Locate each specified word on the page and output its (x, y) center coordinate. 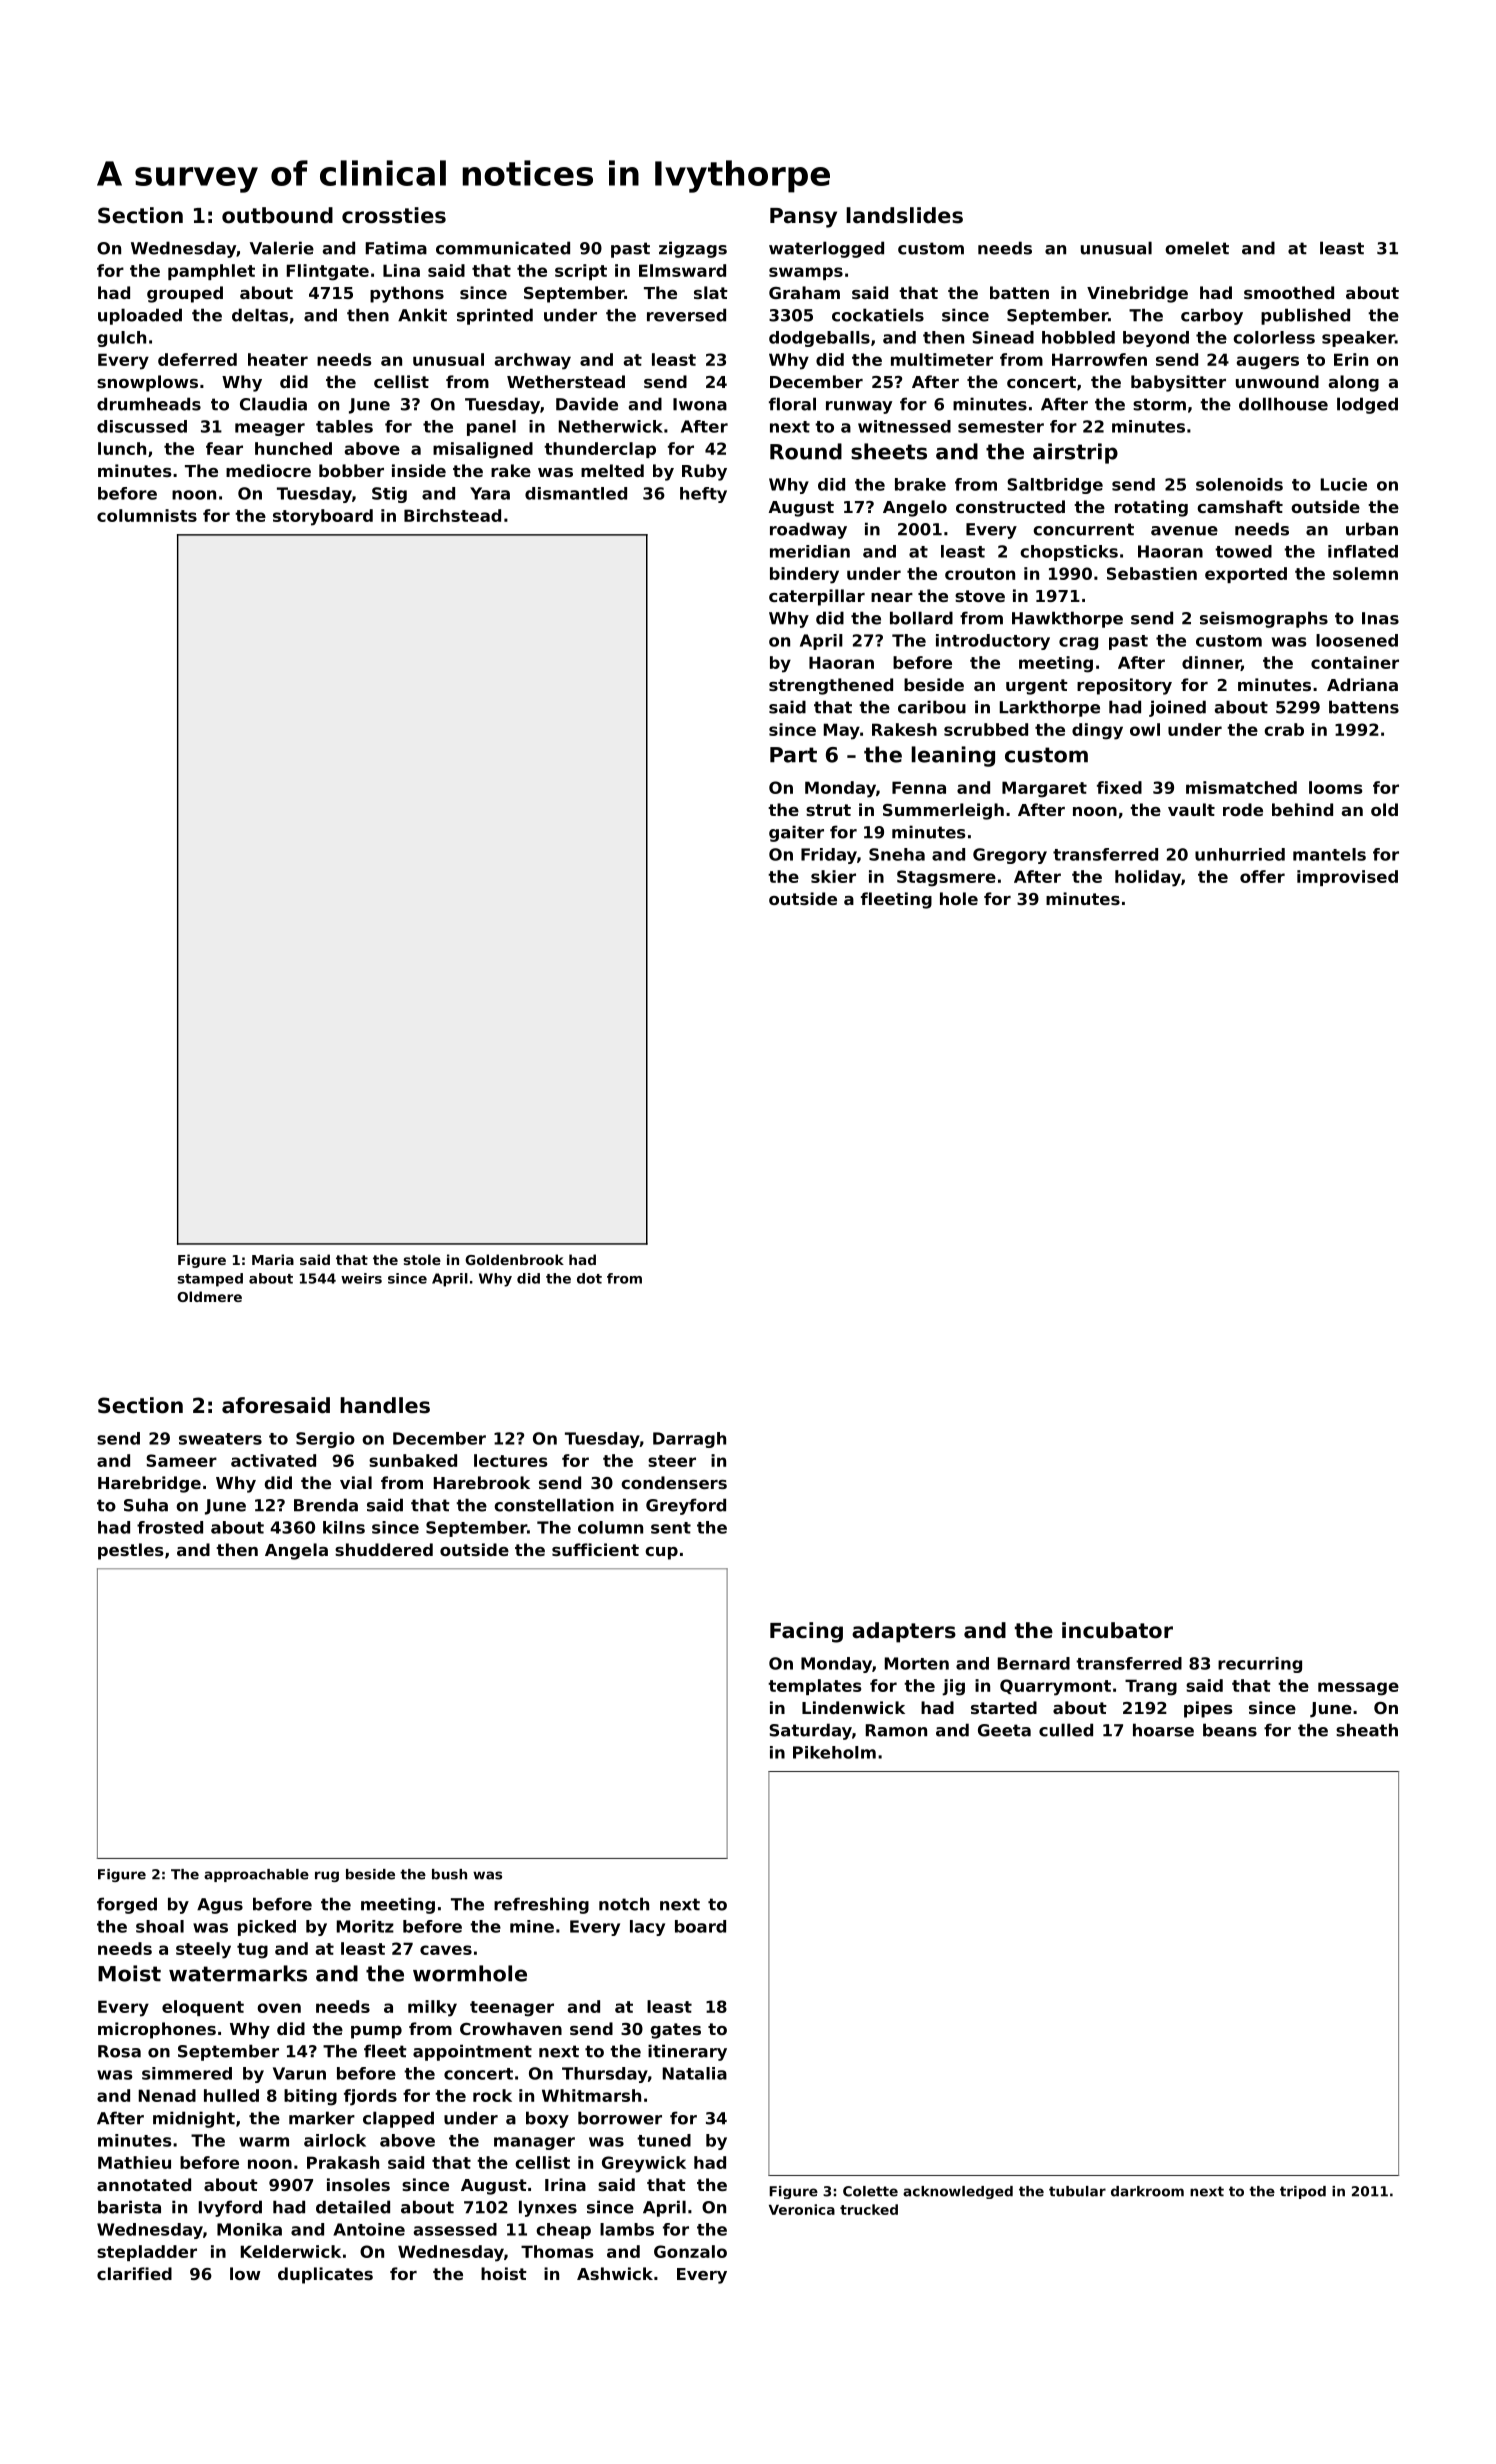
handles (385, 1405)
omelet (1197, 248)
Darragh (689, 1440)
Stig (389, 495)
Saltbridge (1055, 486)
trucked (869, 2209)
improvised (1347, 878)
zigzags (693, 249)
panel (491, 428)
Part (793, 755)
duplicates (325, 2275)
